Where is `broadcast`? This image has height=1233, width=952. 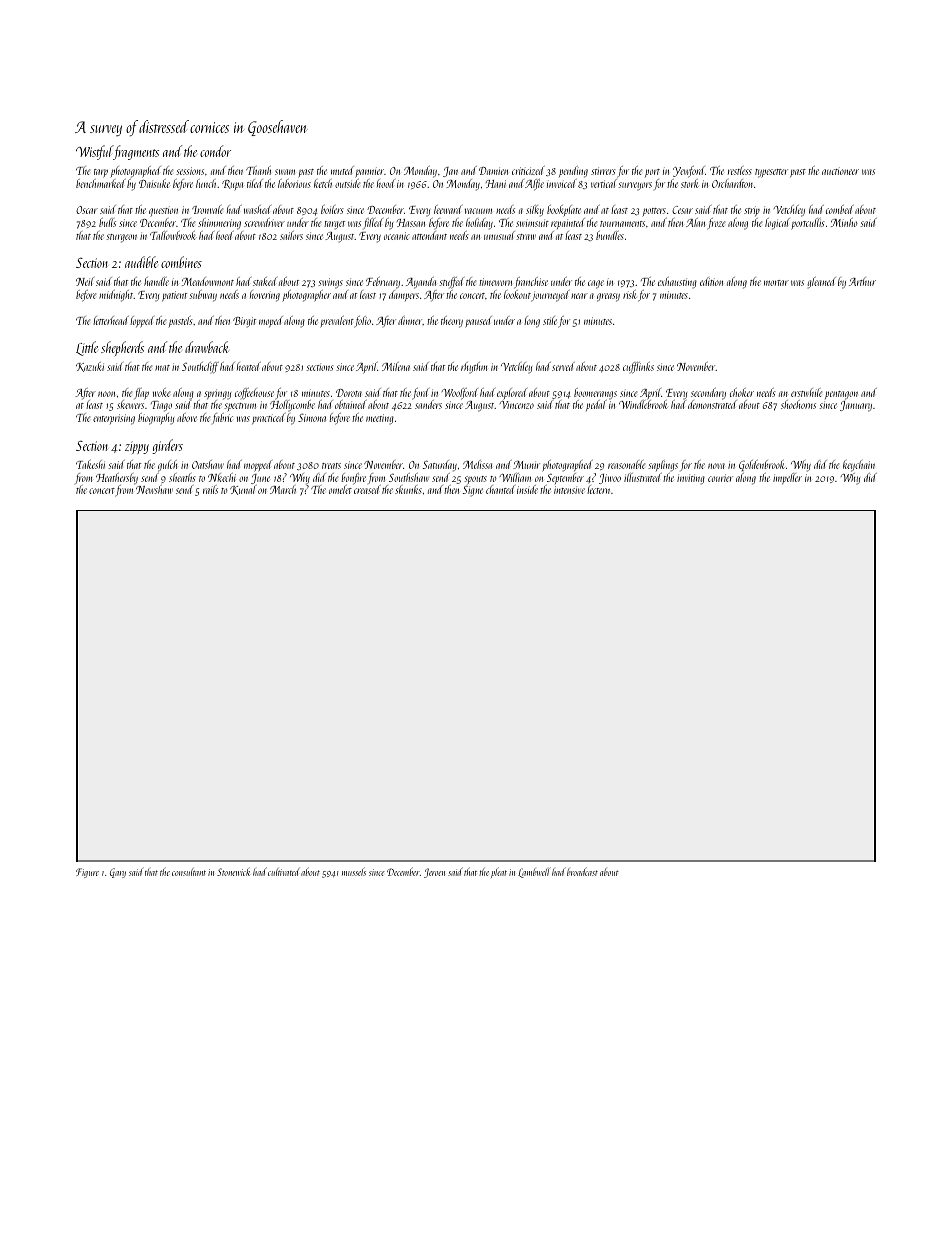 broadcast is located at coordinates (582, 871).
